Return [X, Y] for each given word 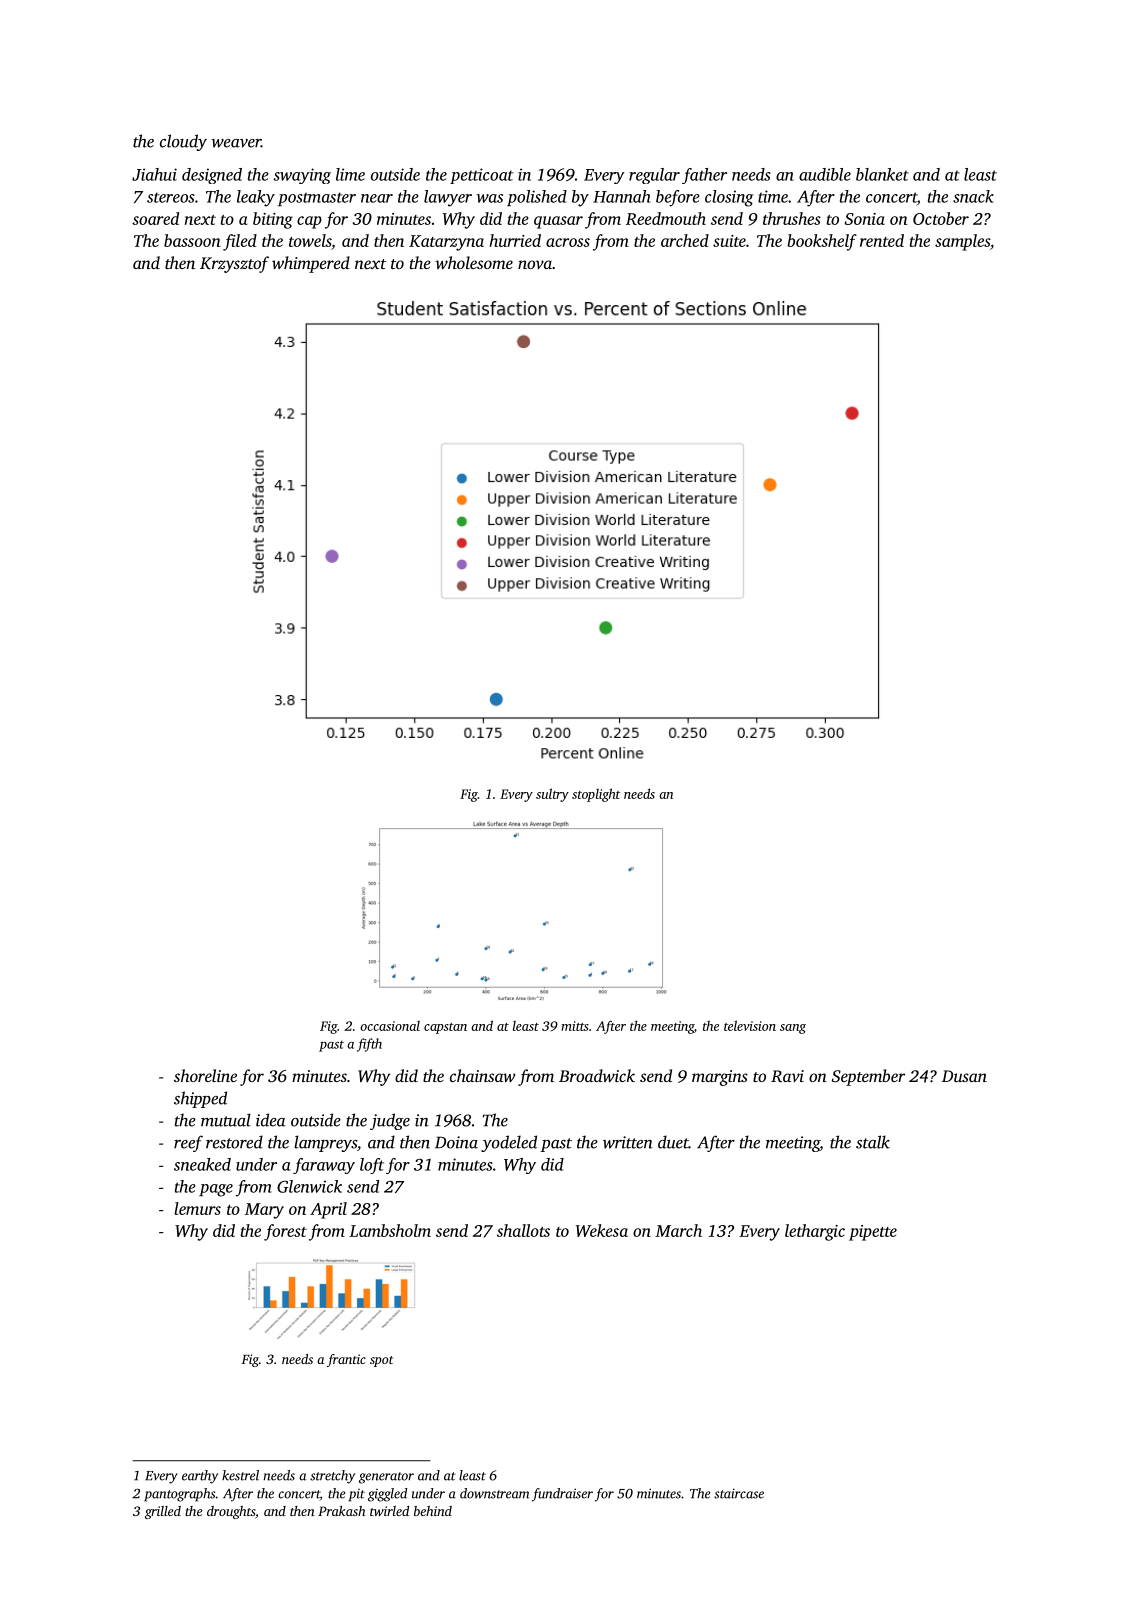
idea [270, 1120]
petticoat [481, 176]
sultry [552, 795]
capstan [445, 1028]
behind [433, 1511]
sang [793, 1029]
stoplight [596, 795]
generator [386, 1478]
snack [973, 196]
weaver [236, 143]
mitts [575, 1026]
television [750, 1025]
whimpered [311, 264]
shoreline [205, 1075]
